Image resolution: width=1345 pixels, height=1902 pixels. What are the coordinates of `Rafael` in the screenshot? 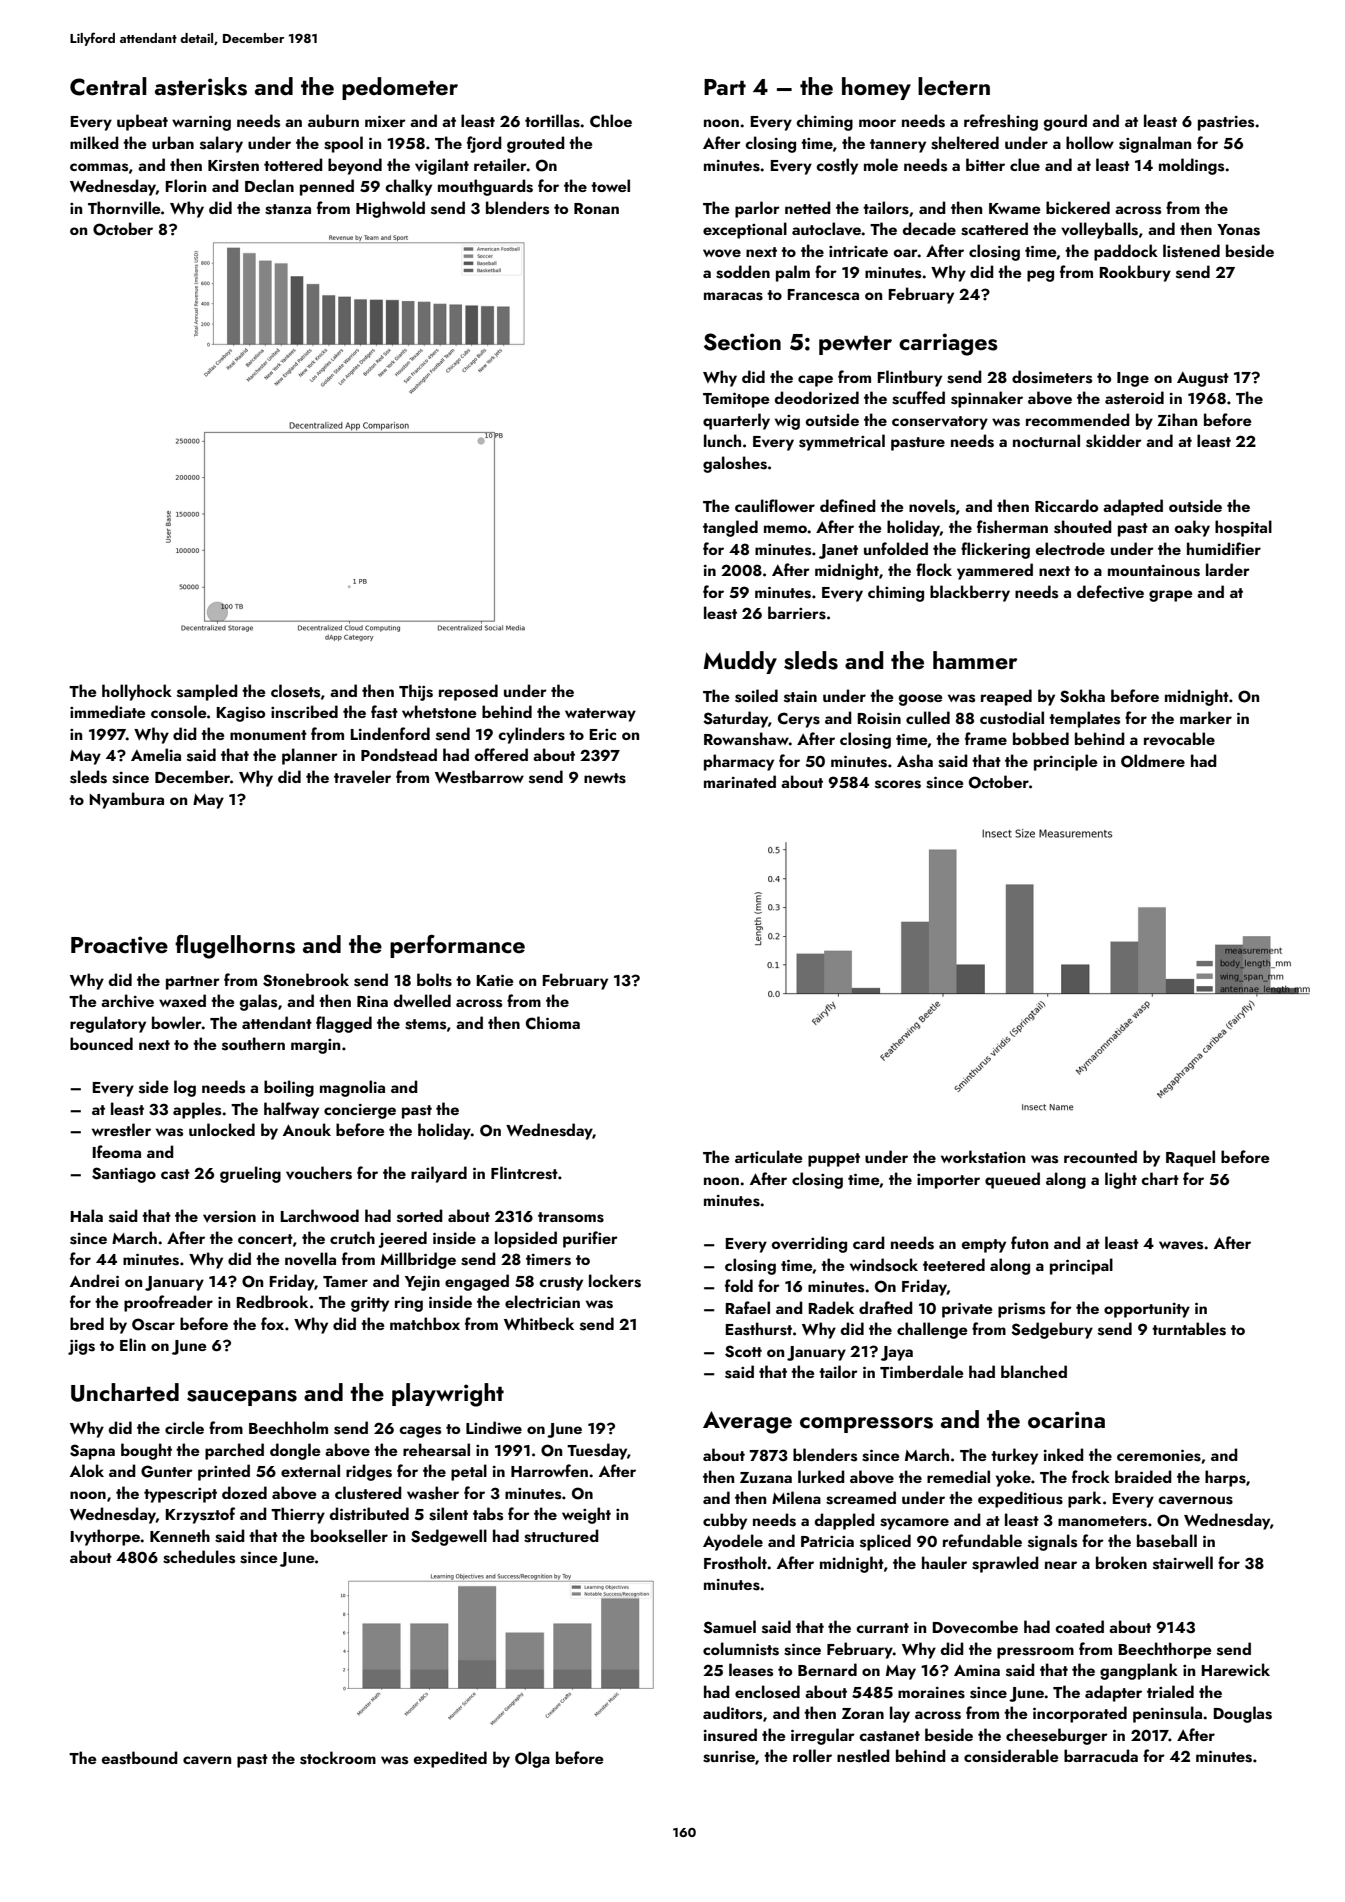 It's located at (748, 1307).
